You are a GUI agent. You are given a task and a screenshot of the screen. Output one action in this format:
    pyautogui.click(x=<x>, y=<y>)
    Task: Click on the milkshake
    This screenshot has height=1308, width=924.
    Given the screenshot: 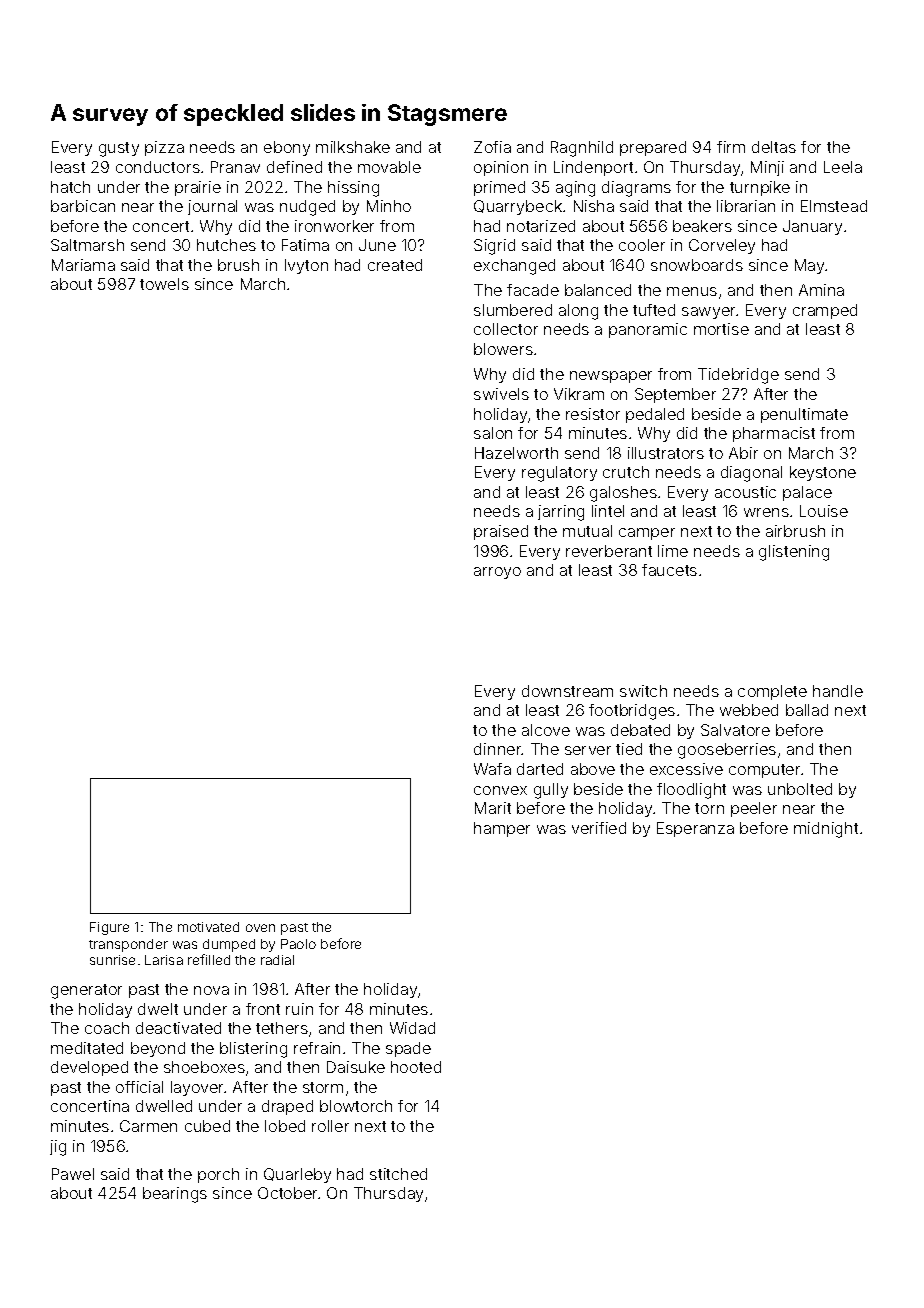 What is the action you would take?
    pyautogui.click(x=353, y=147)
